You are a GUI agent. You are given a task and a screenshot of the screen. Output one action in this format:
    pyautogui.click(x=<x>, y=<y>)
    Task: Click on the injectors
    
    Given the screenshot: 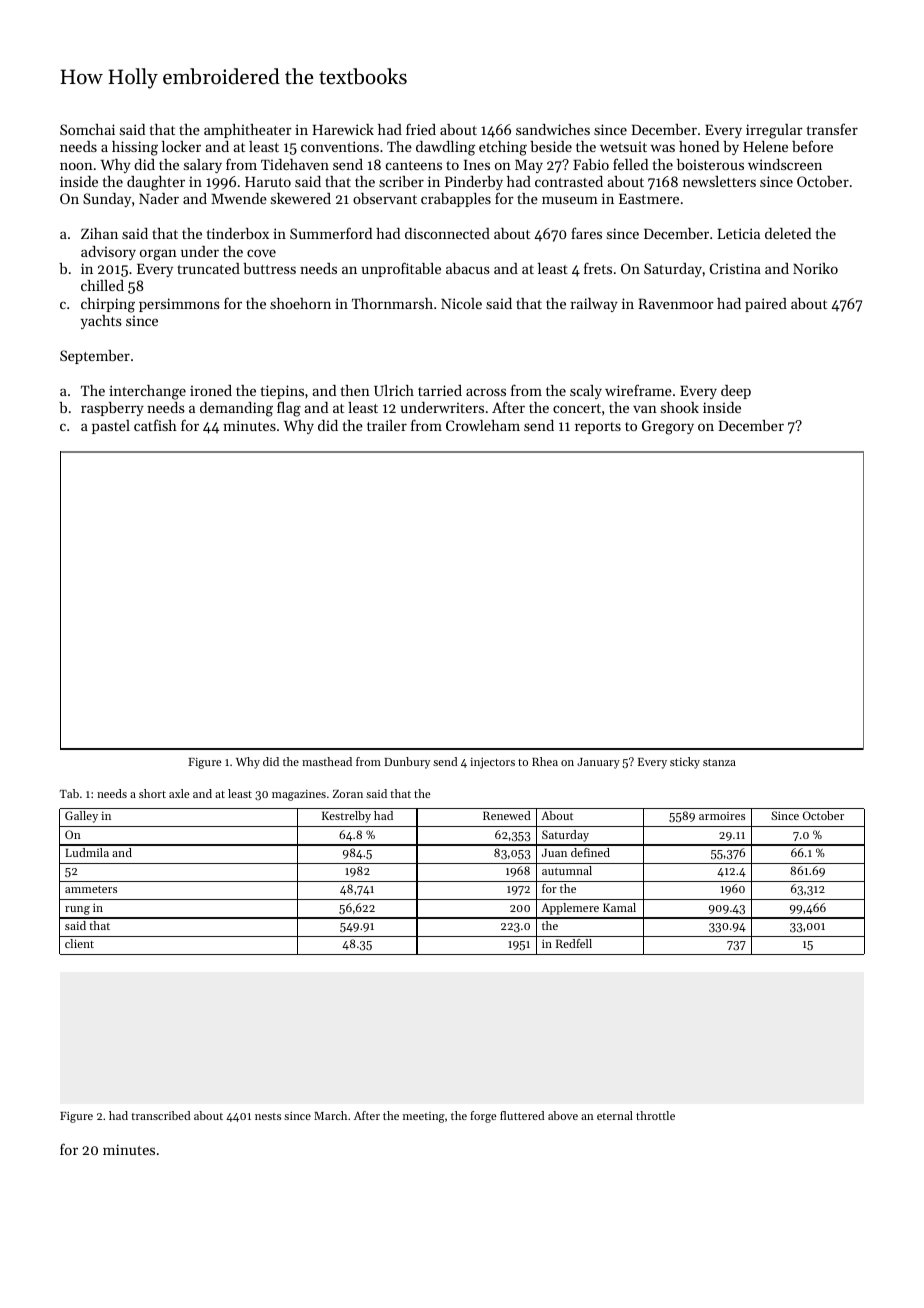 What is the action you would take?
    pyautogui.click(x=492, y=763)
